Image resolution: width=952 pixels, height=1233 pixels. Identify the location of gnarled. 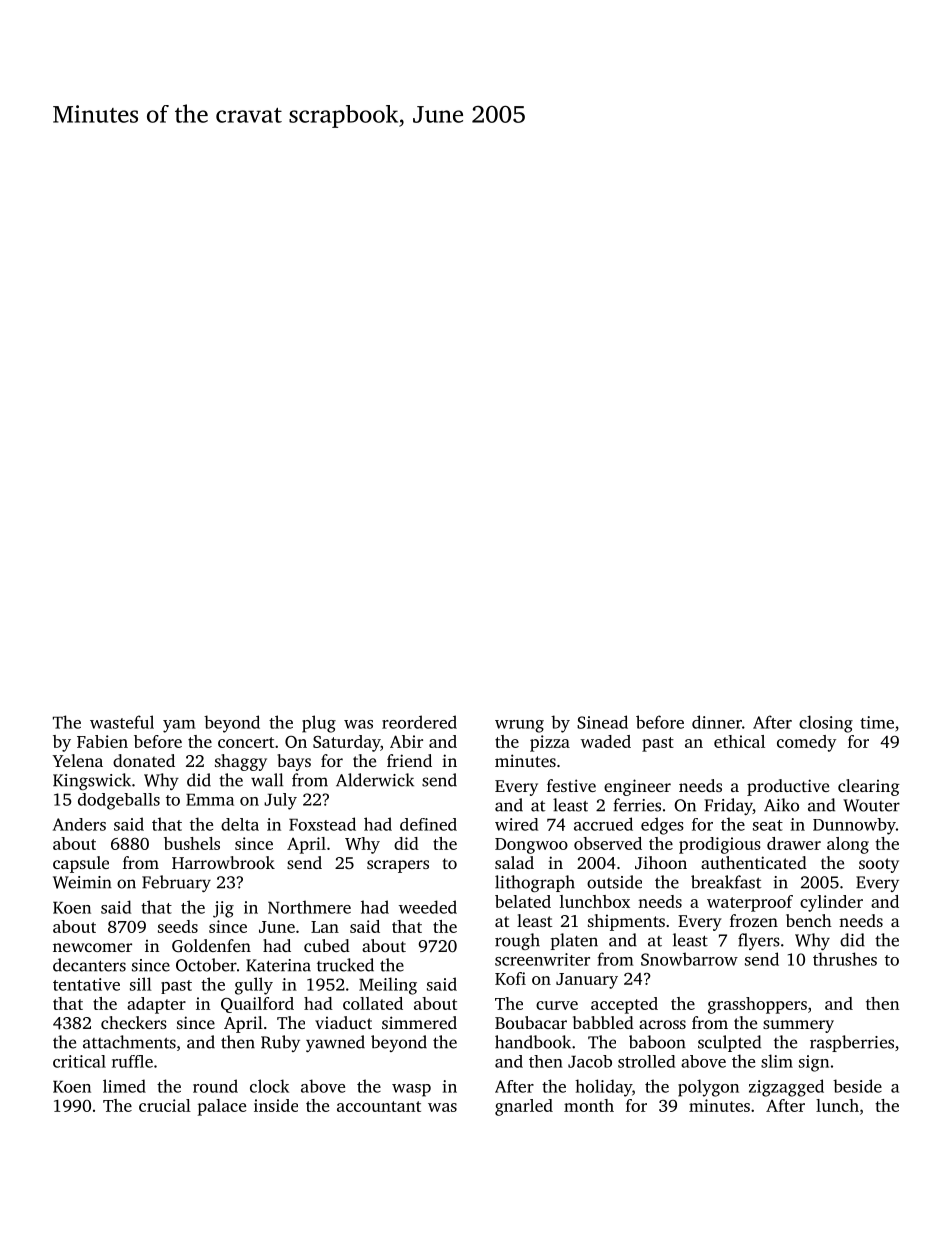
(524, 1107).
